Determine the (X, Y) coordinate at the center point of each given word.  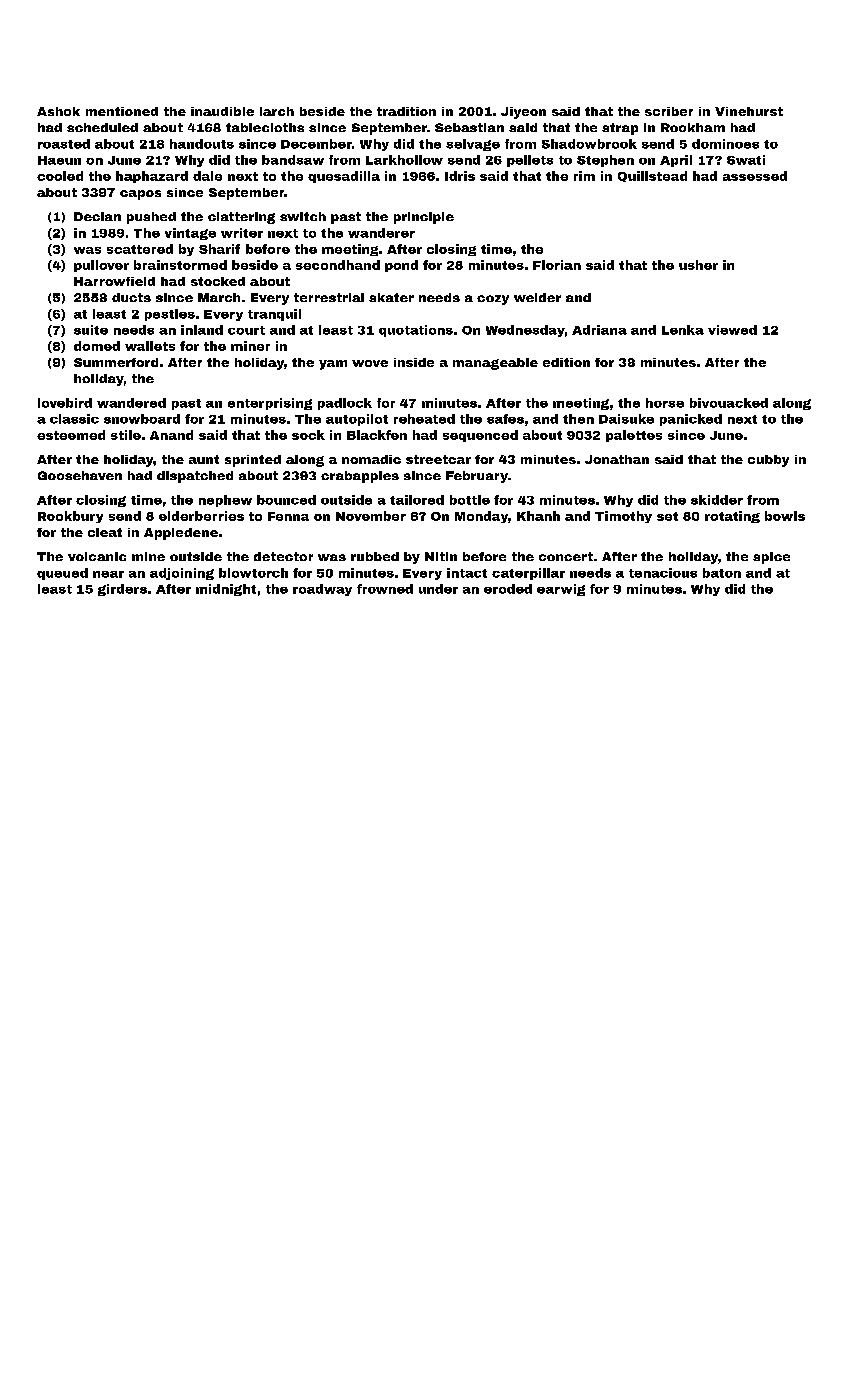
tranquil (274, 315)
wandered (131, 403)
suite (91, 330)
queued (62, 574)
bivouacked (729, 403)
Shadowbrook (589, 144)
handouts (202, 144)
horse (665, 403)
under (438, 589)
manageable (495, 364)
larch (277, 111)
